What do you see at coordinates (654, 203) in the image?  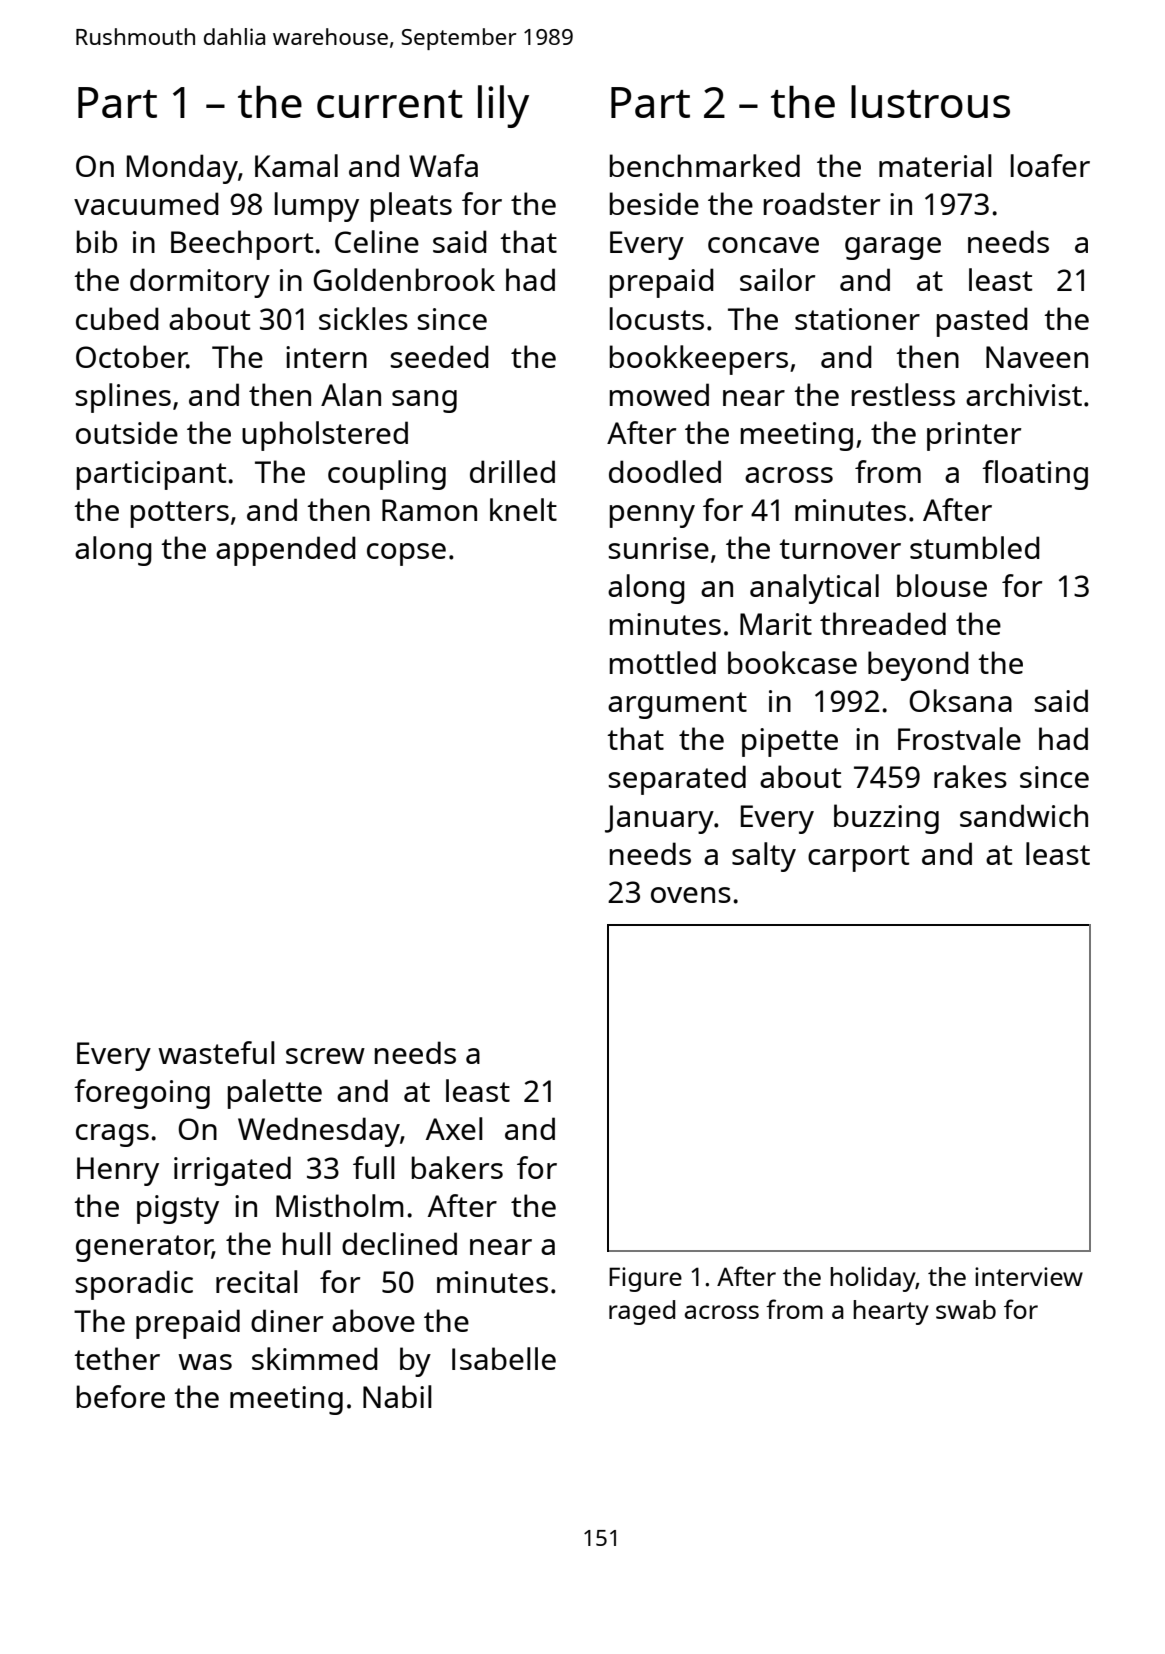 I see `beside` at bounding box center [654, 203].
